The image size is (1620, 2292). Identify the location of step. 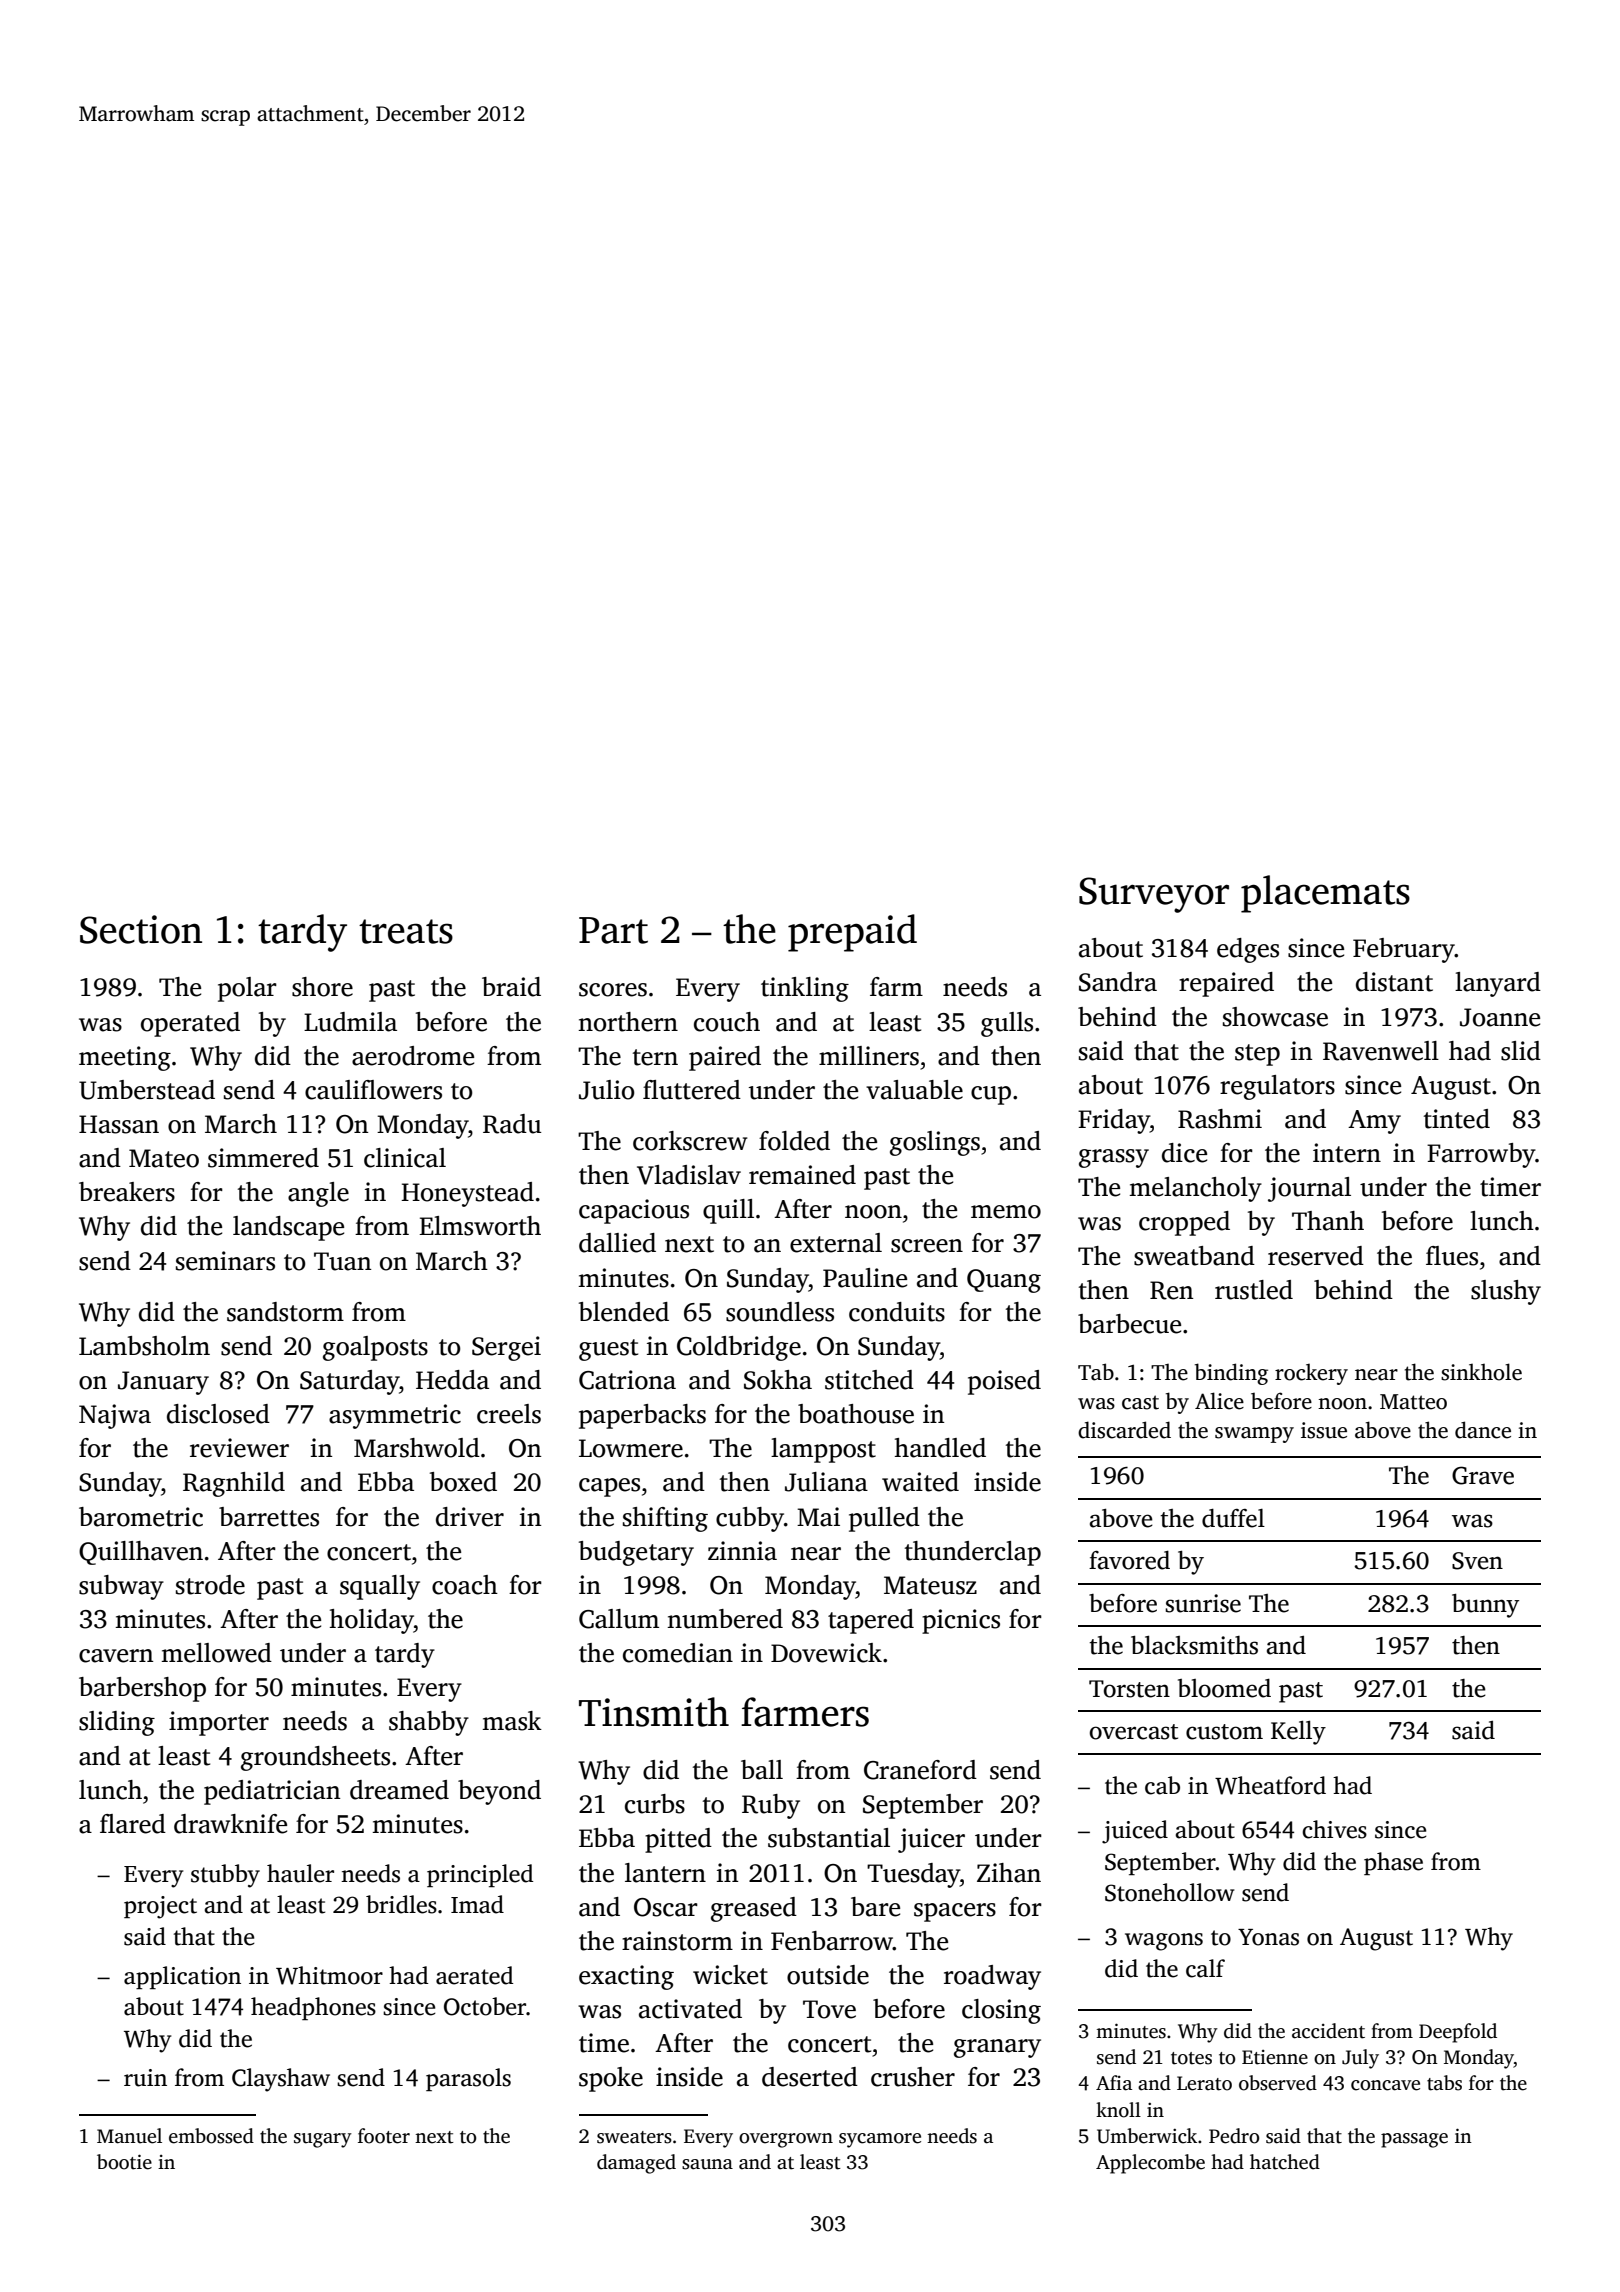
(1257, 1055).
